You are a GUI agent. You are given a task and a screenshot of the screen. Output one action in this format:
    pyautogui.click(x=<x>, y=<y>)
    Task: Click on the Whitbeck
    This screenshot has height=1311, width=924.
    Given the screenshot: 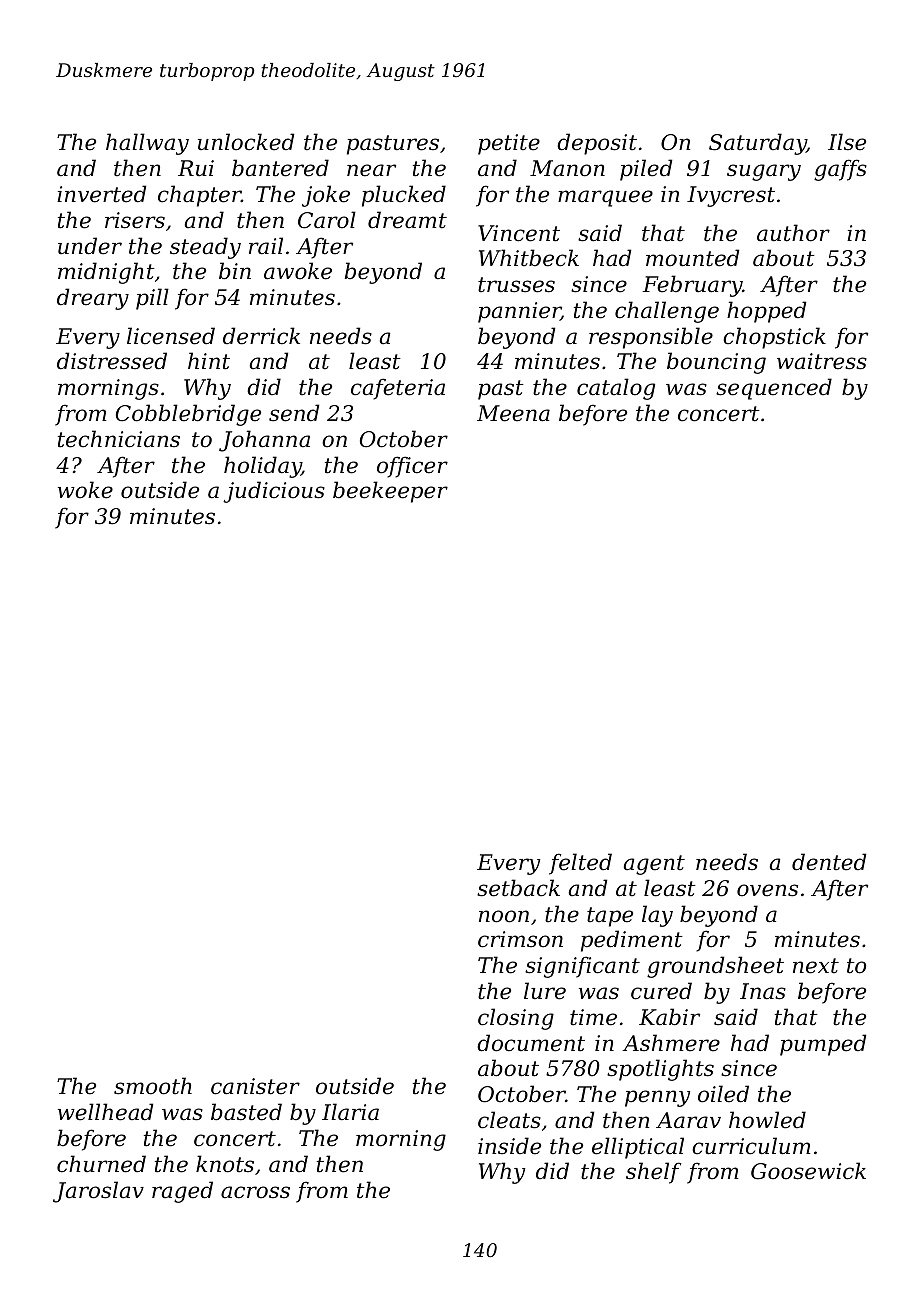 What is the action you would take?
    pyautogui.click(x=529, y=258)
